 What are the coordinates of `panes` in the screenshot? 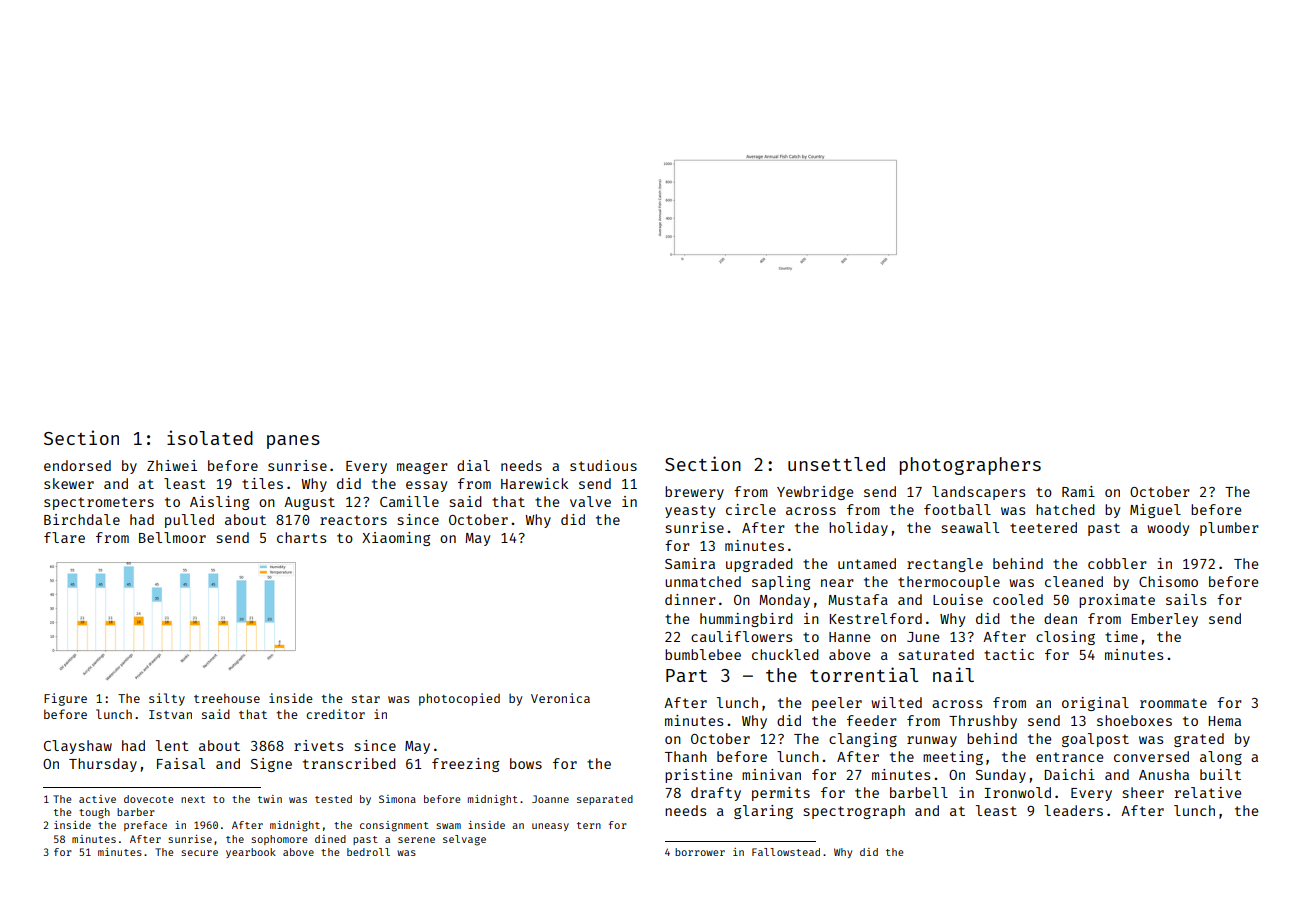 It's located at (293, 442).
